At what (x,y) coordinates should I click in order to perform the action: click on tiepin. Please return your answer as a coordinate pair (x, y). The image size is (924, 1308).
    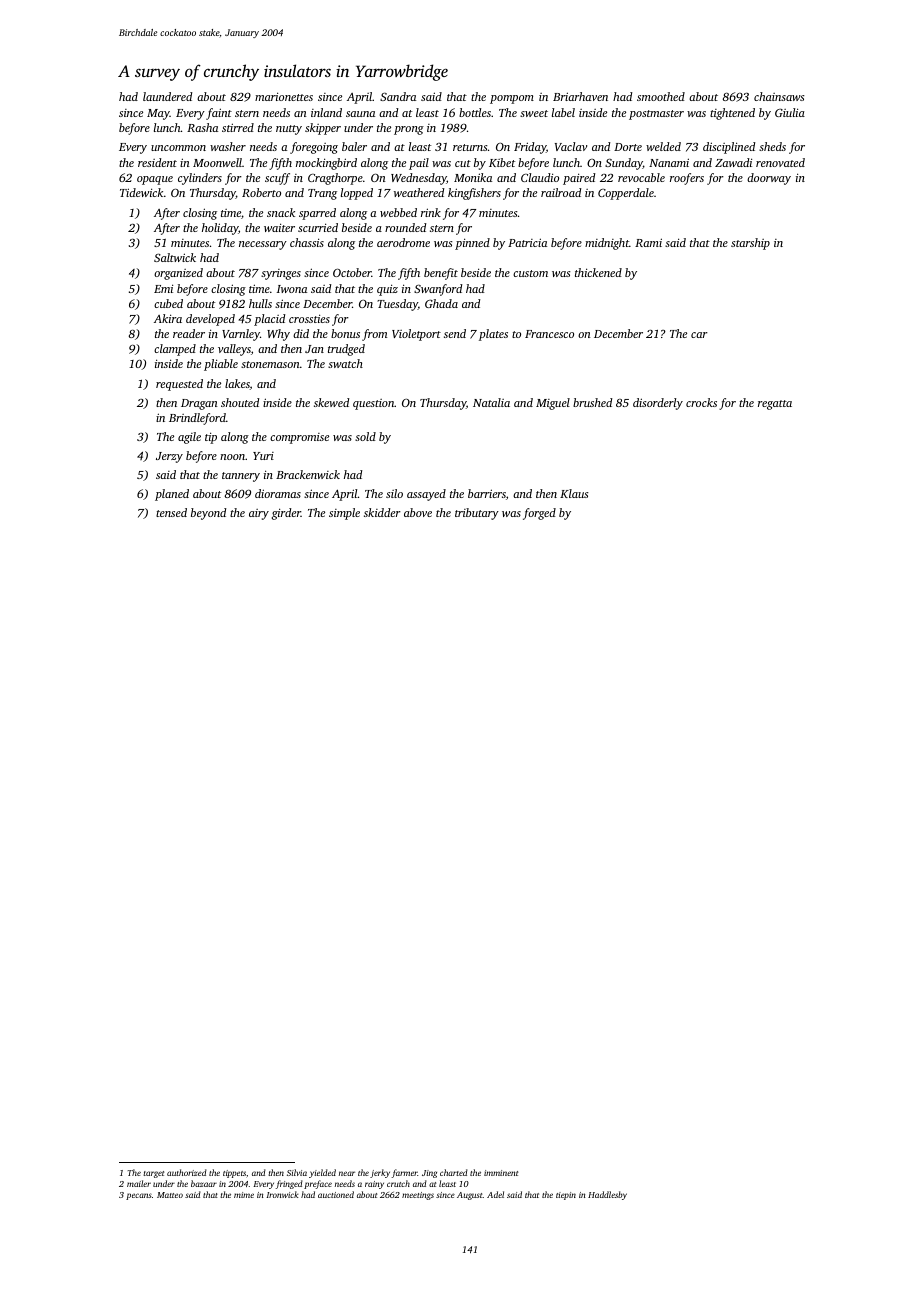
    Looking at the image, I should click on (566, 1196).
